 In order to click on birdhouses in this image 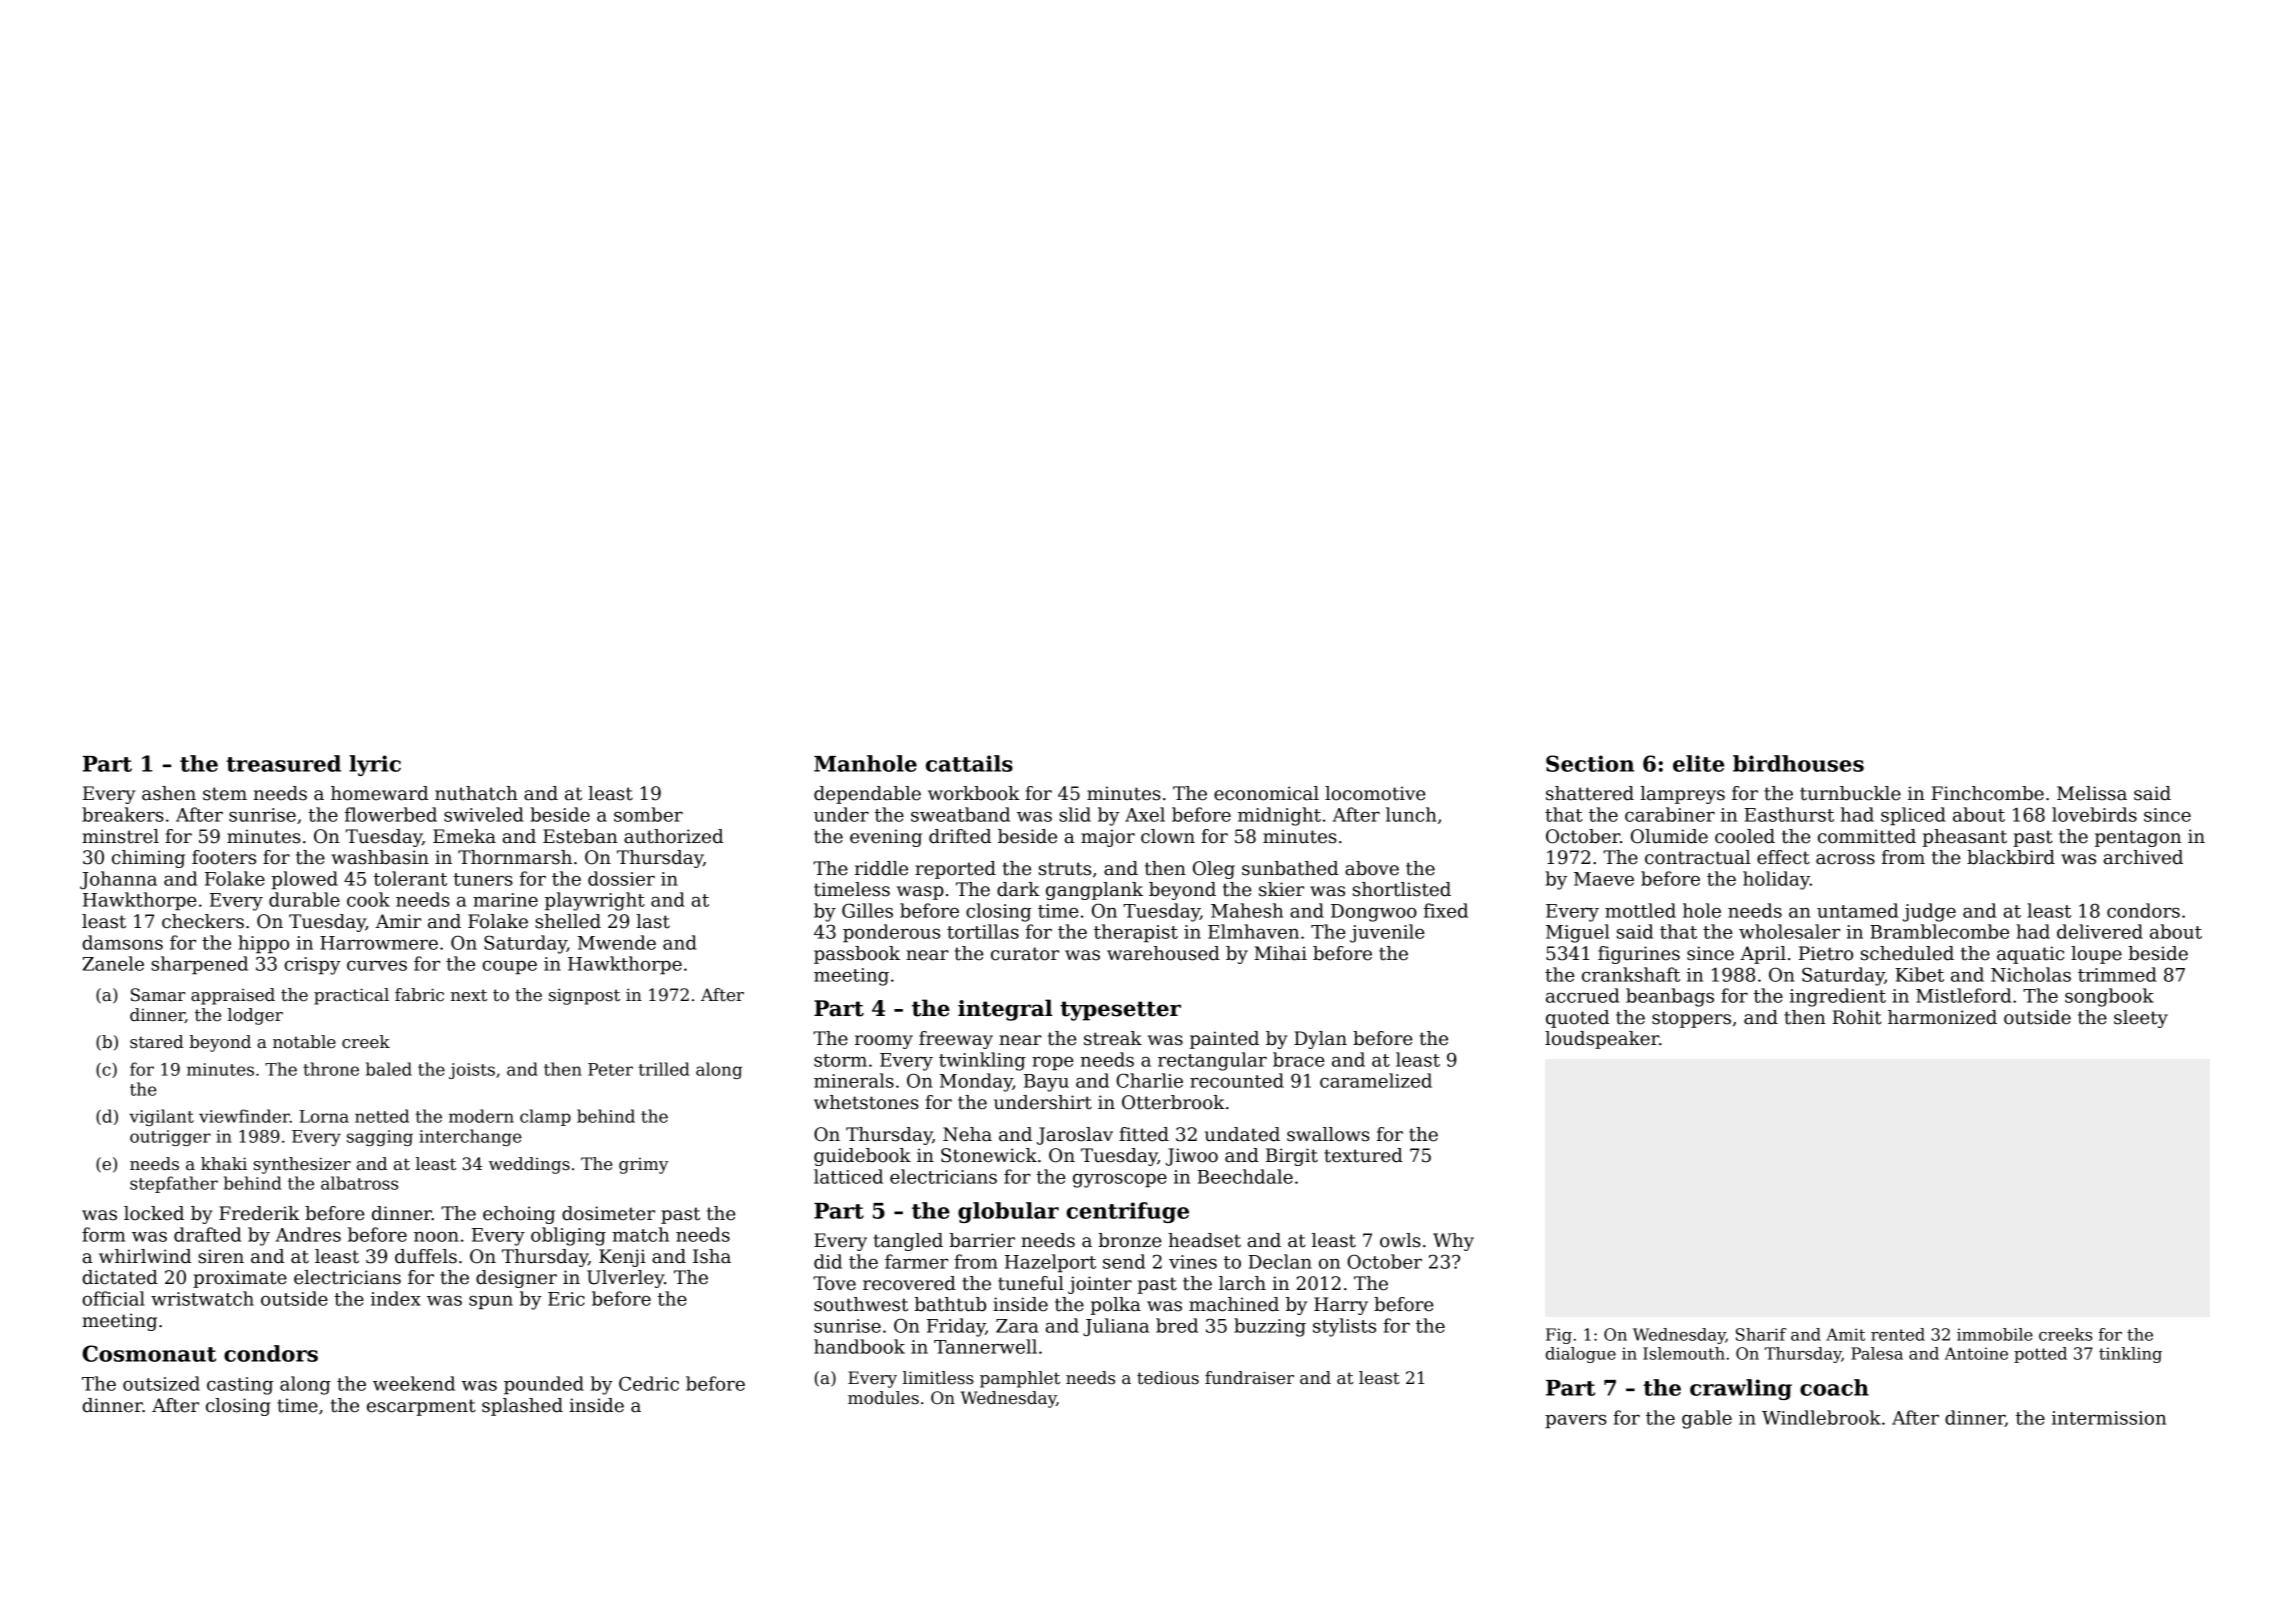, I will do `click(1798, 763)`.
